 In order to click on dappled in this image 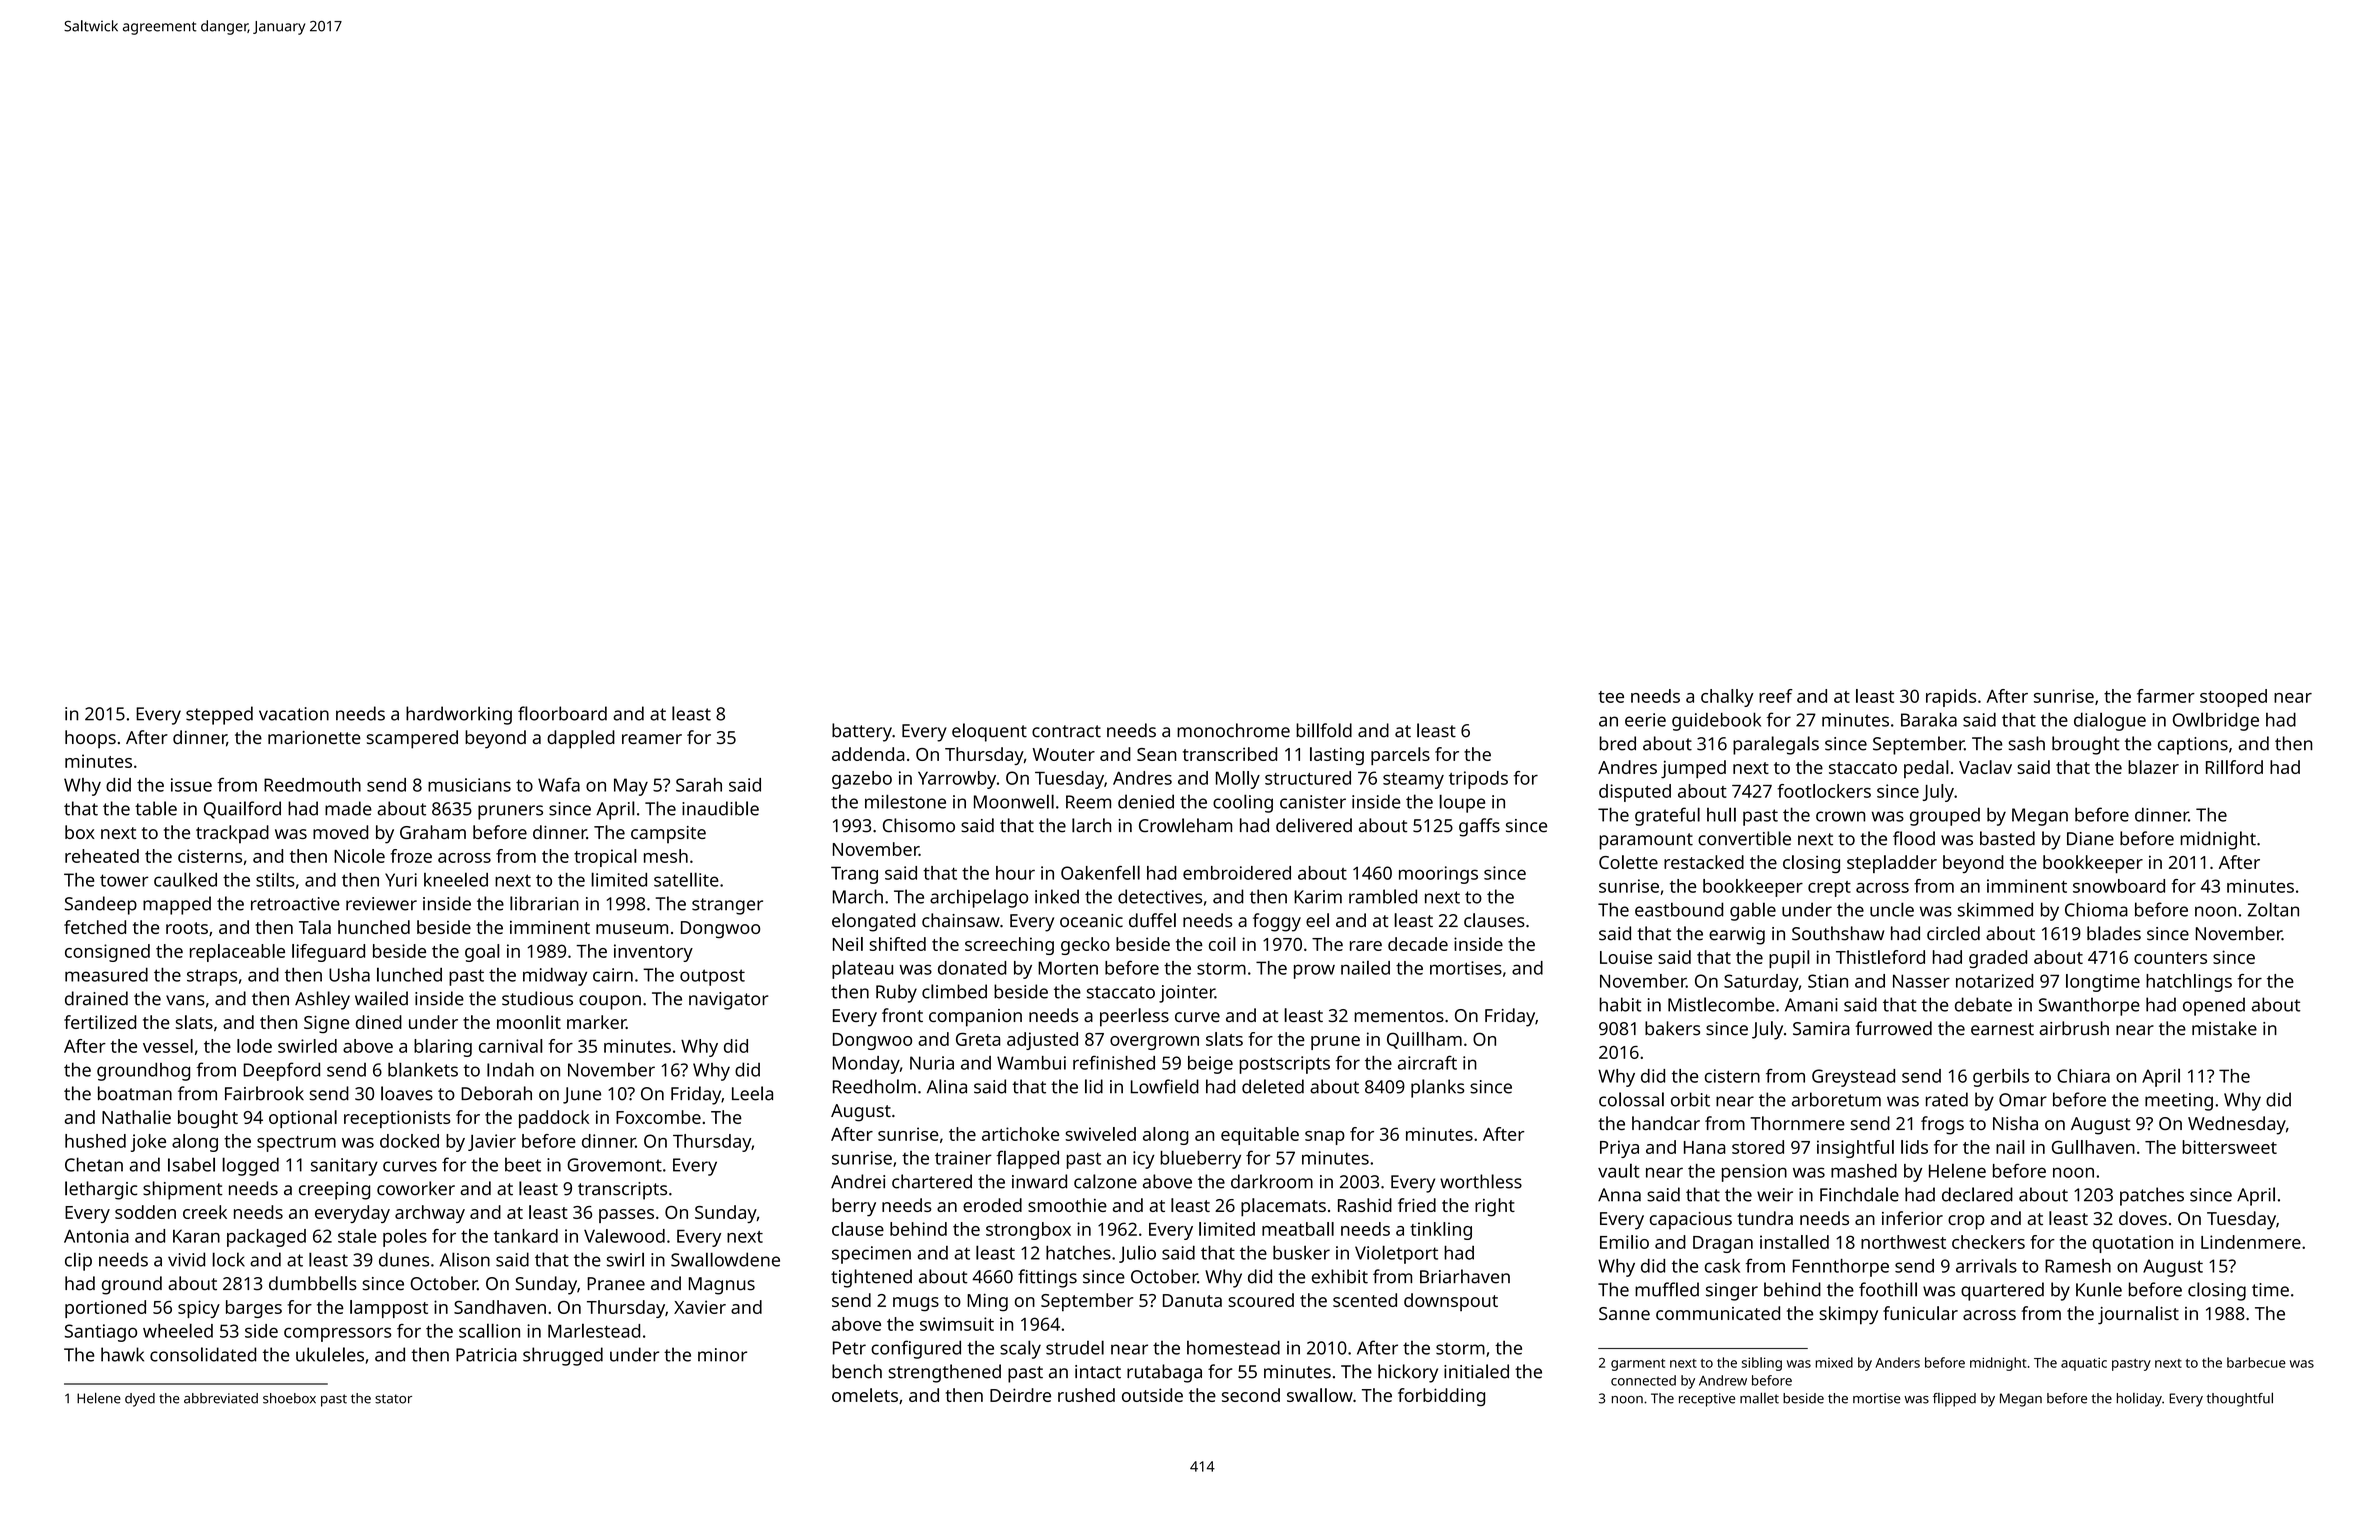, I will do `click(581, 739)`.
